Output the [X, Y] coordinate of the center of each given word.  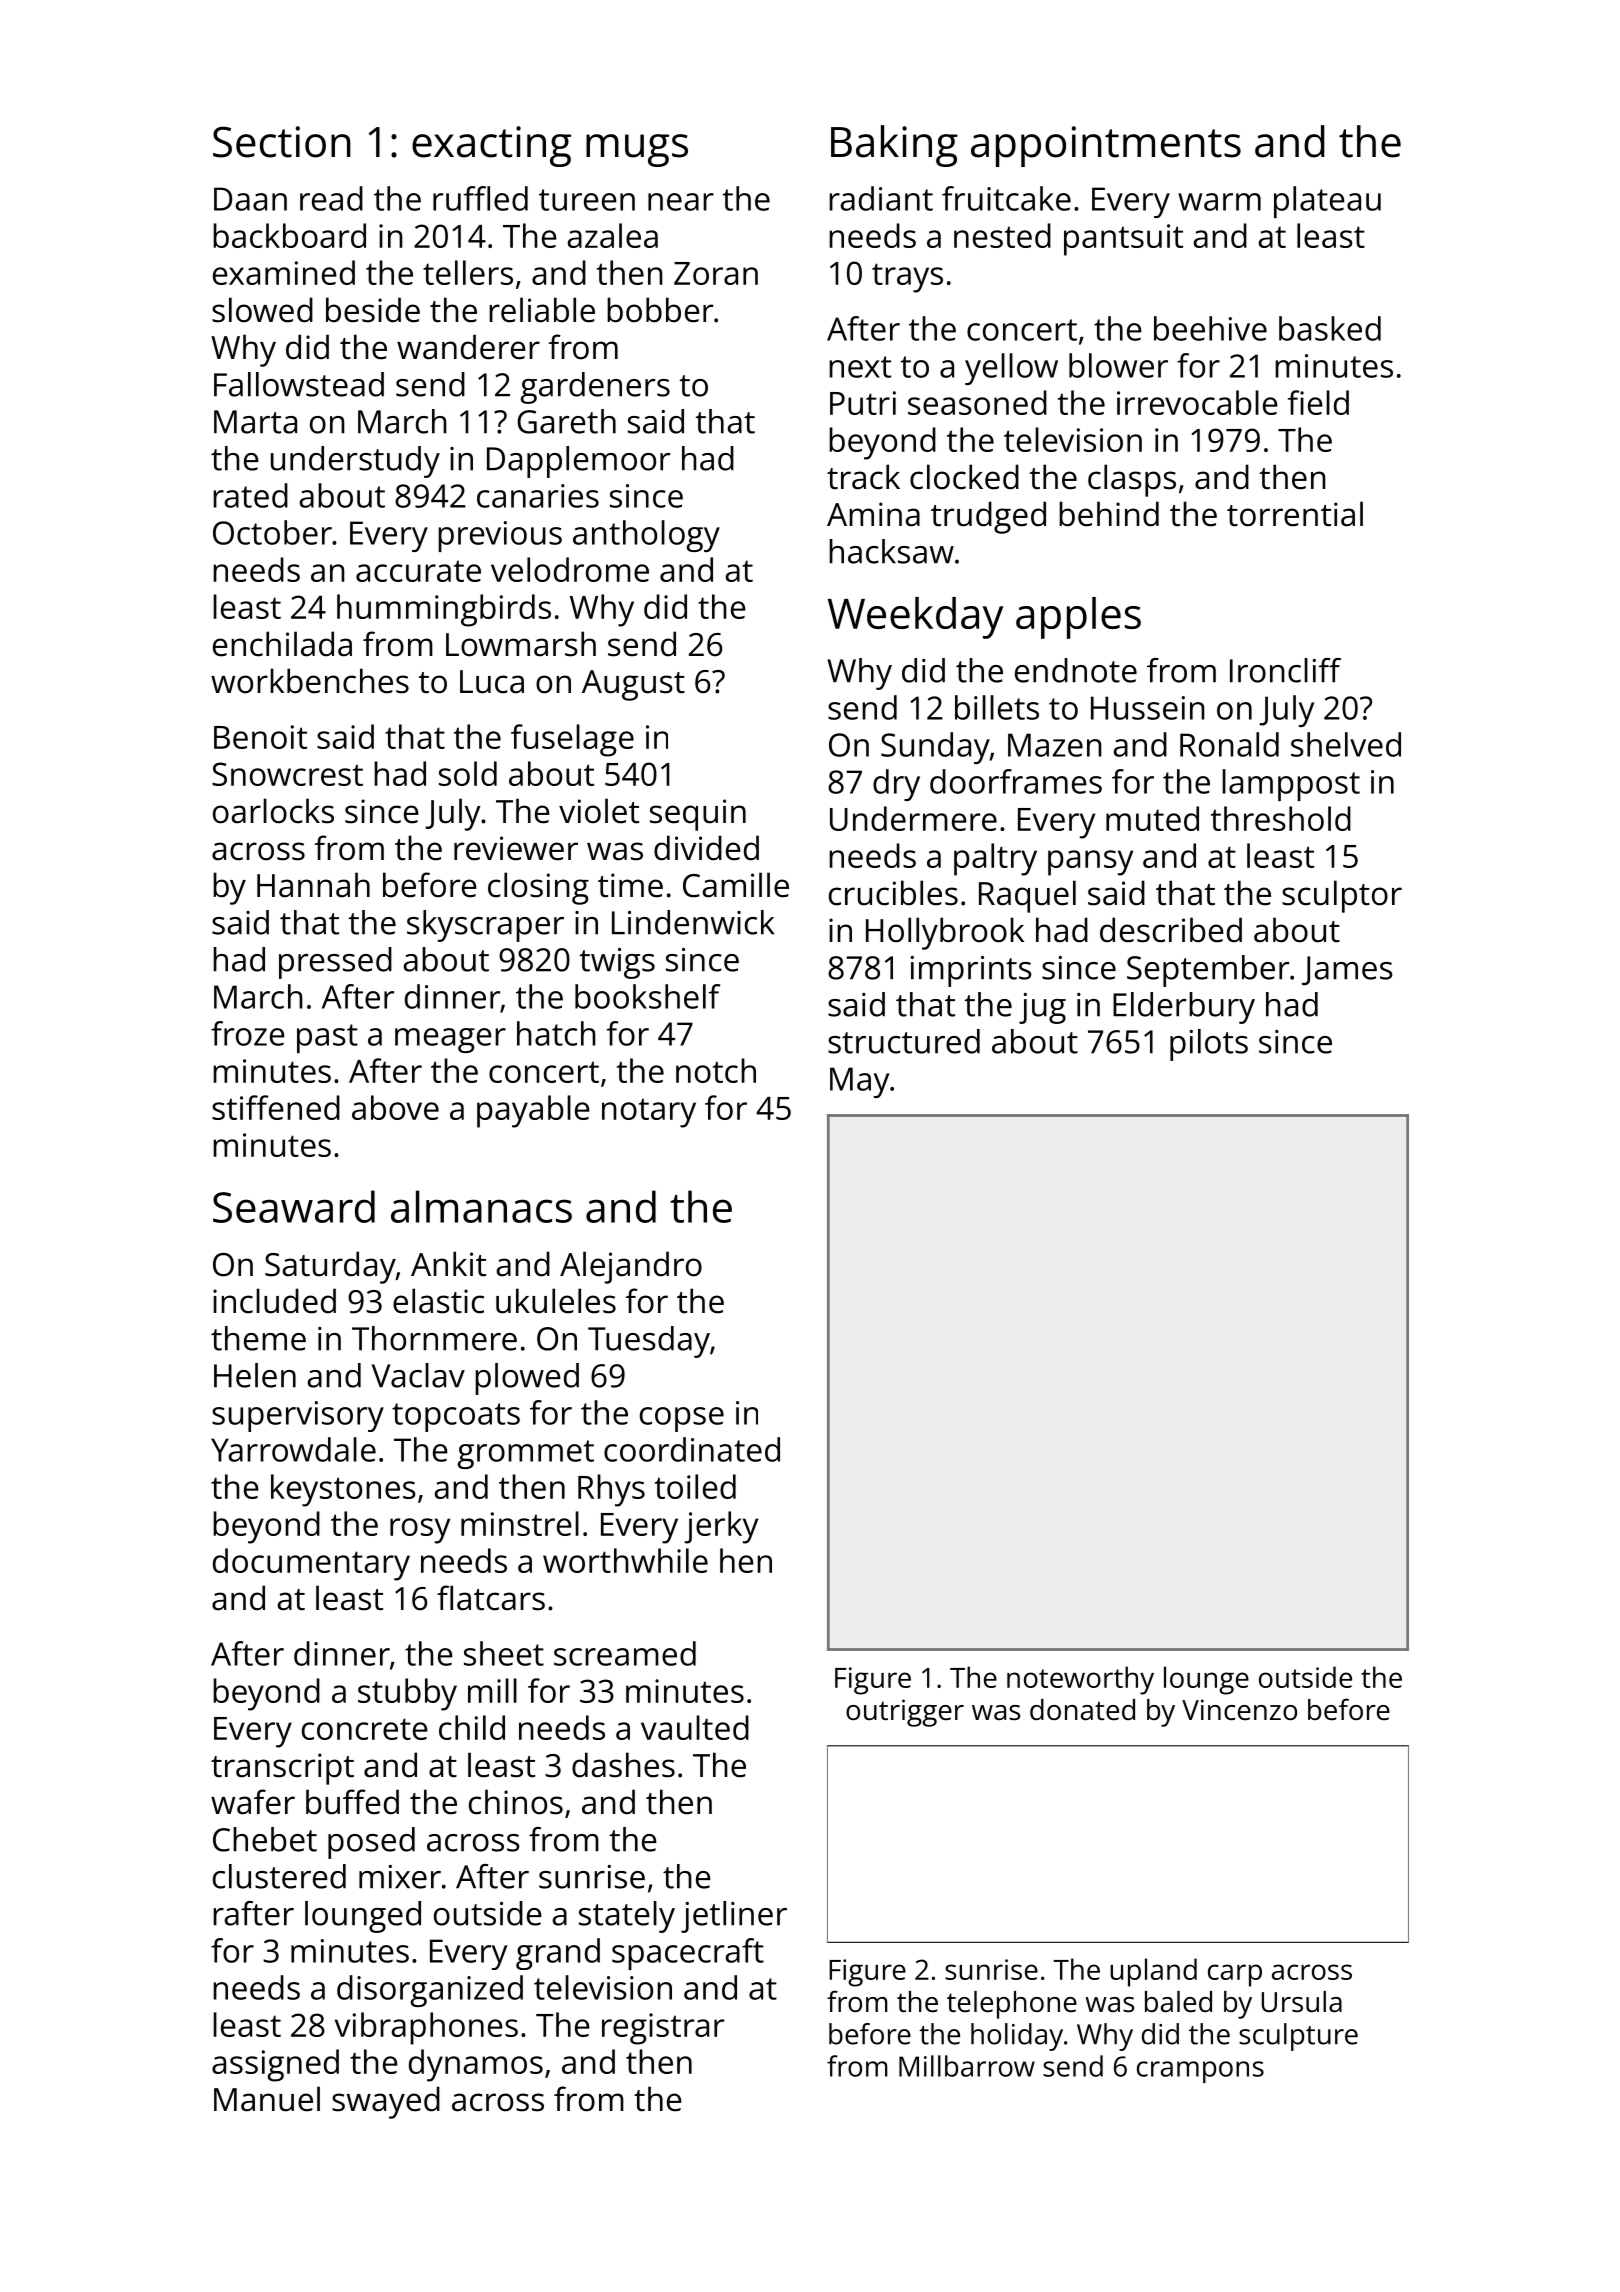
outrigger [905, 1713]
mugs [637, 150]
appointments [1106, 146]
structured [904, 1041]
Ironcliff [1285, 670]
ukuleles [556, 1301]
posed [371, 1843]
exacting [491, 146]
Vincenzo [1239, 1710]
